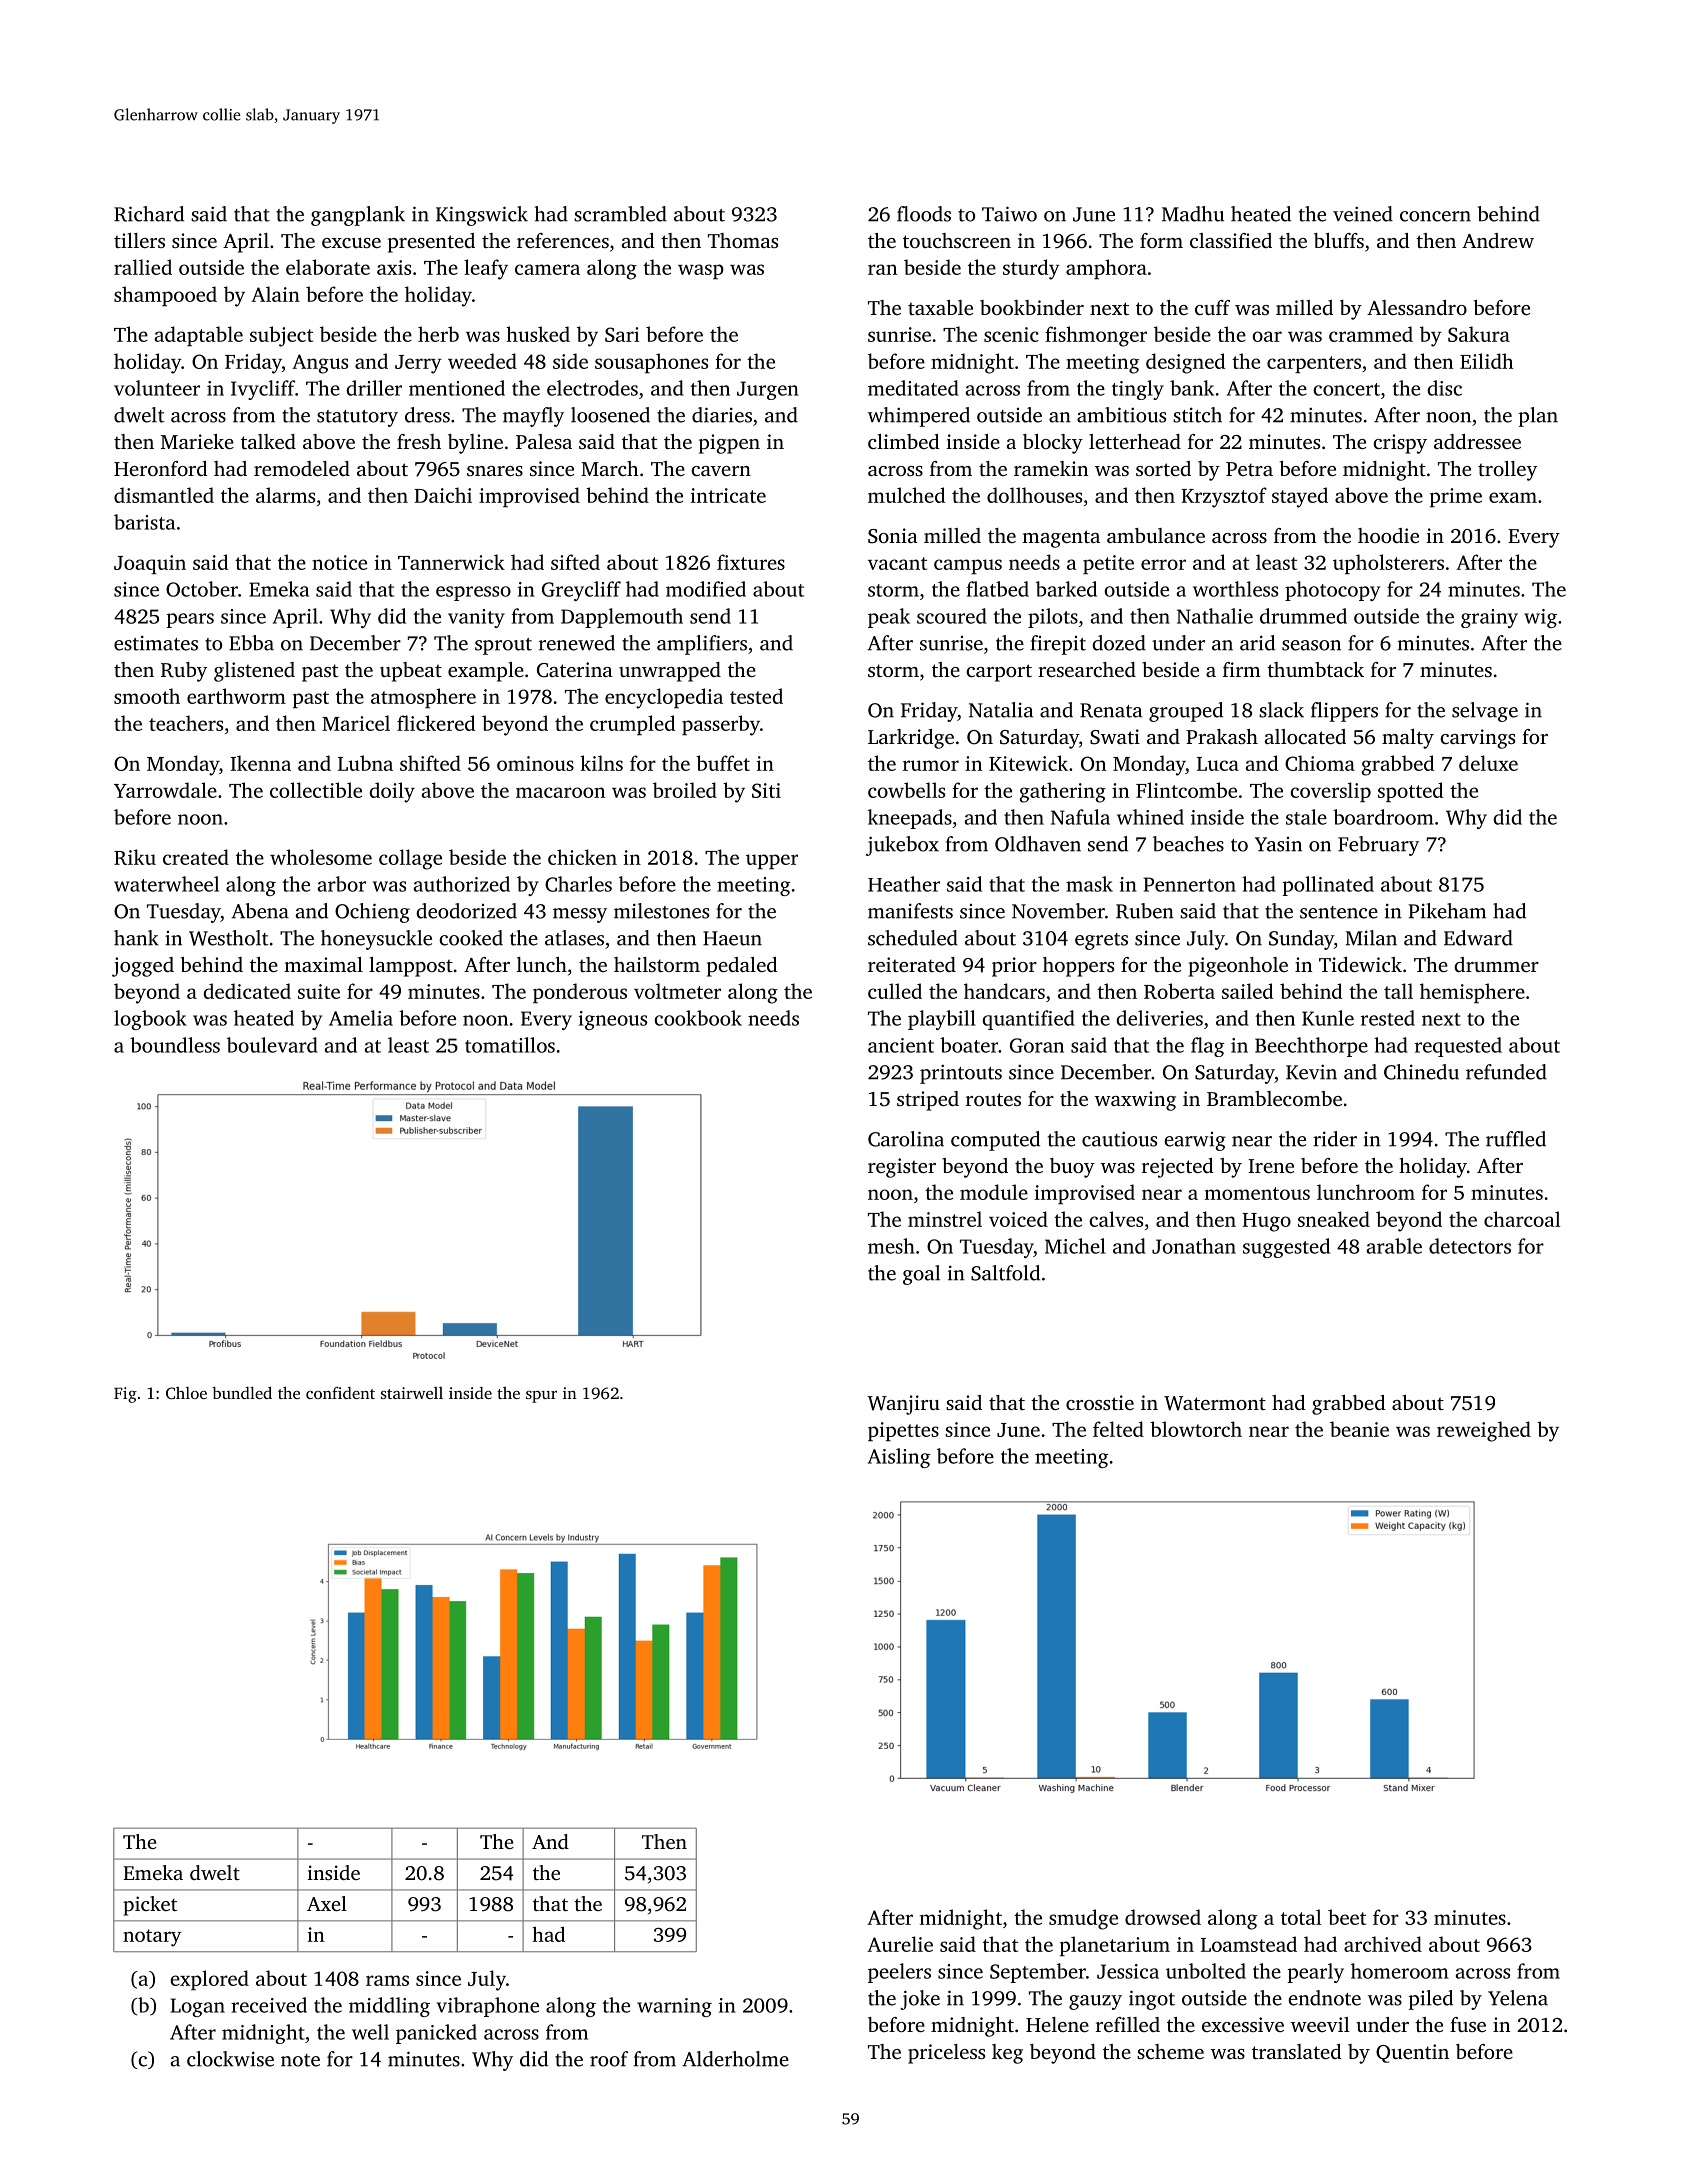  Describe the element at coordinates (735, 2059) in the image. I see `Alderholme` at that location.
